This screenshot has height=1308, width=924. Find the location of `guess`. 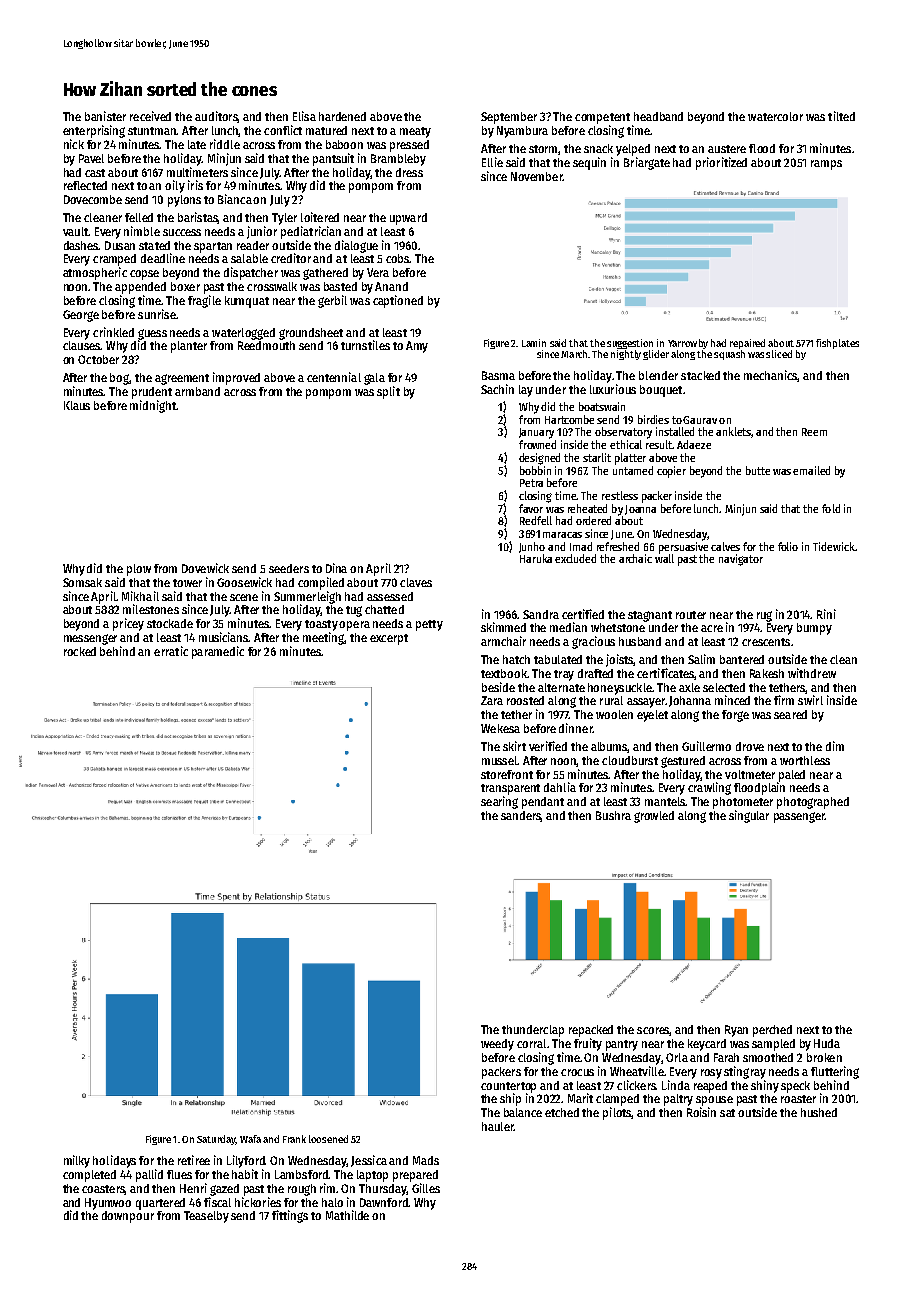

guess is located at coordinates (152, 334).
